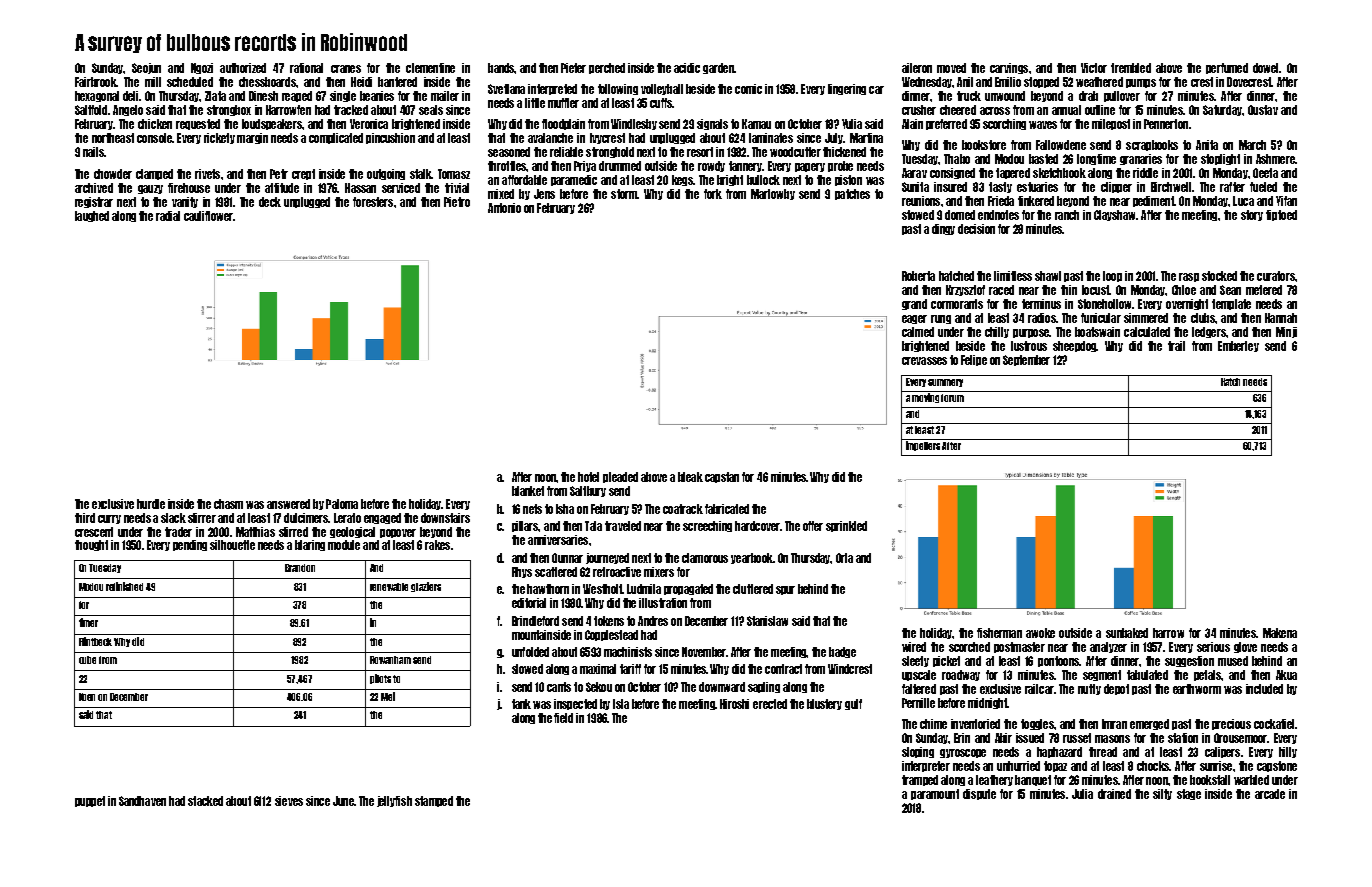 This page has height=887, width=1372. Describe the element at coordinates (85, 518) in the page. I see `third` at that location.
